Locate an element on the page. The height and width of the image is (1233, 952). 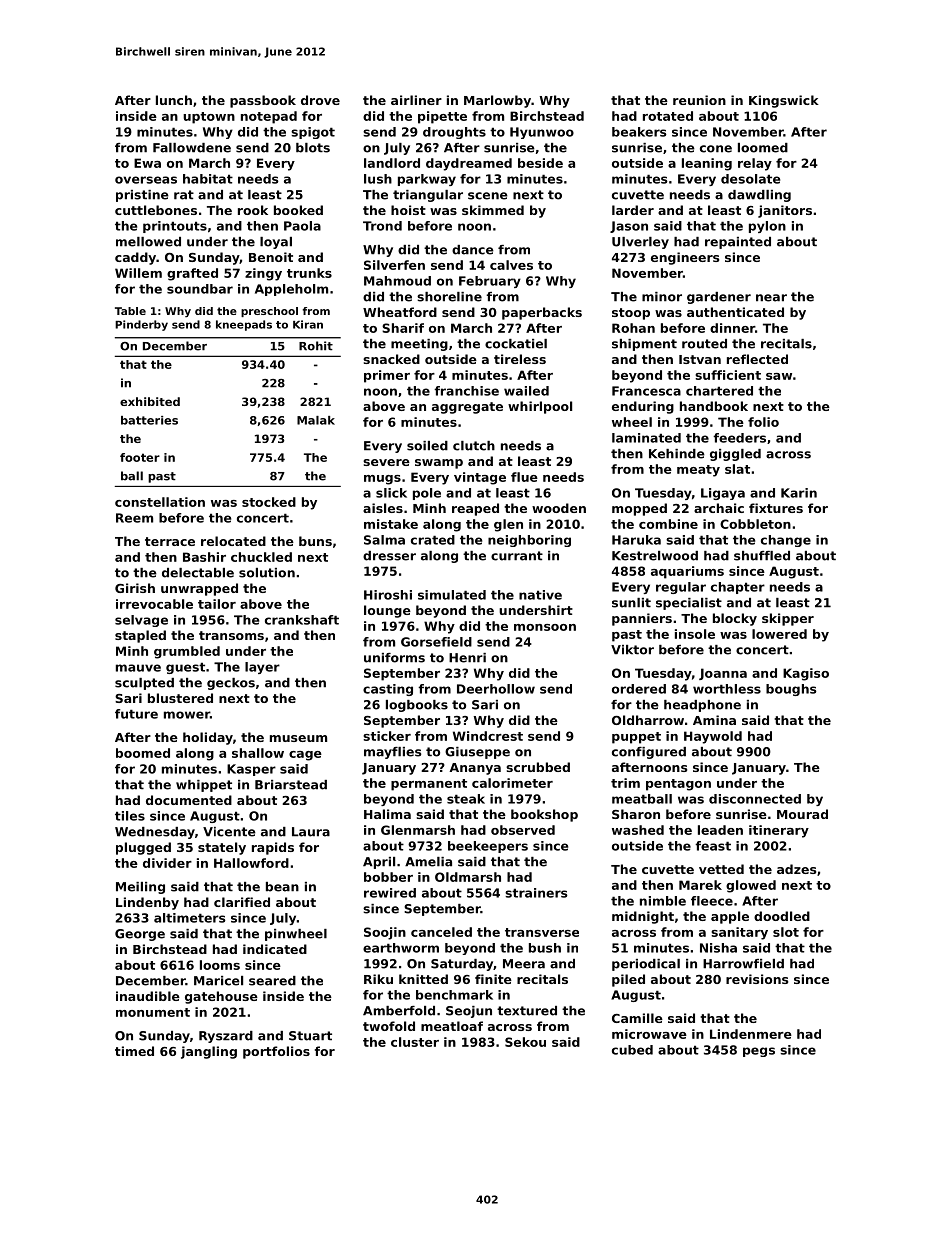
jangling is located at coordinates (209, 1052).
